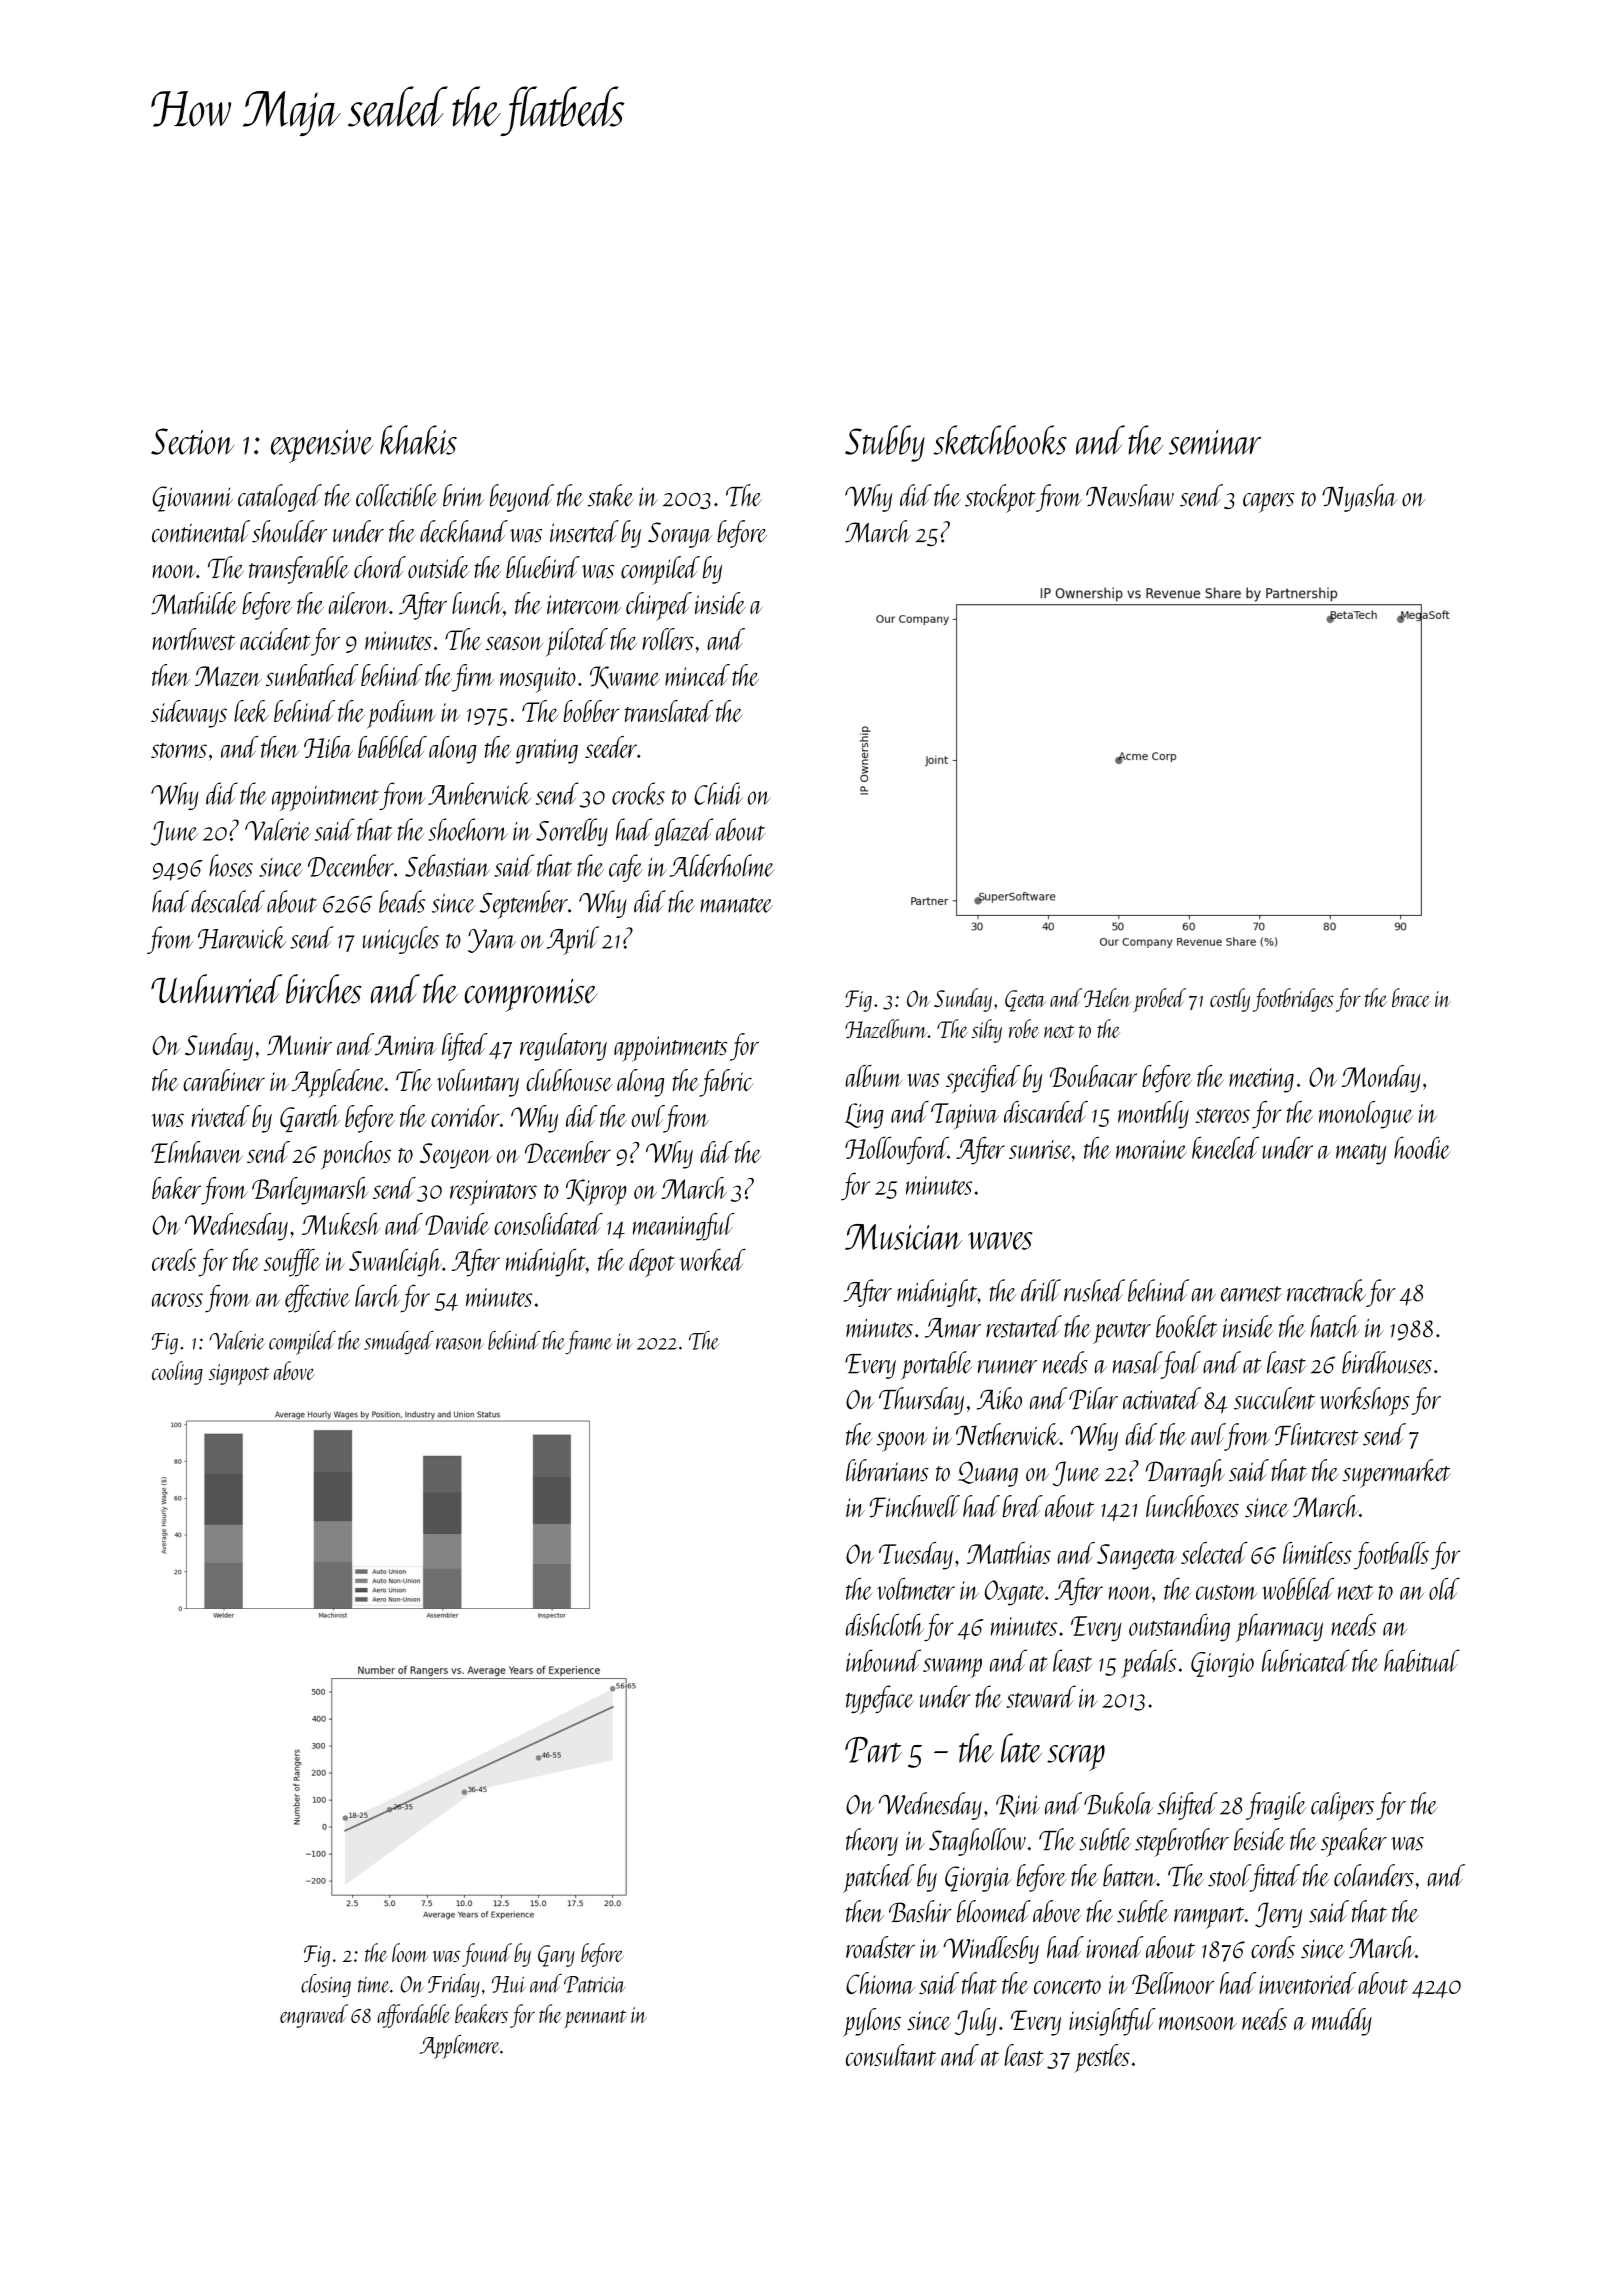  I want to click on minced, so click(697, 675).
